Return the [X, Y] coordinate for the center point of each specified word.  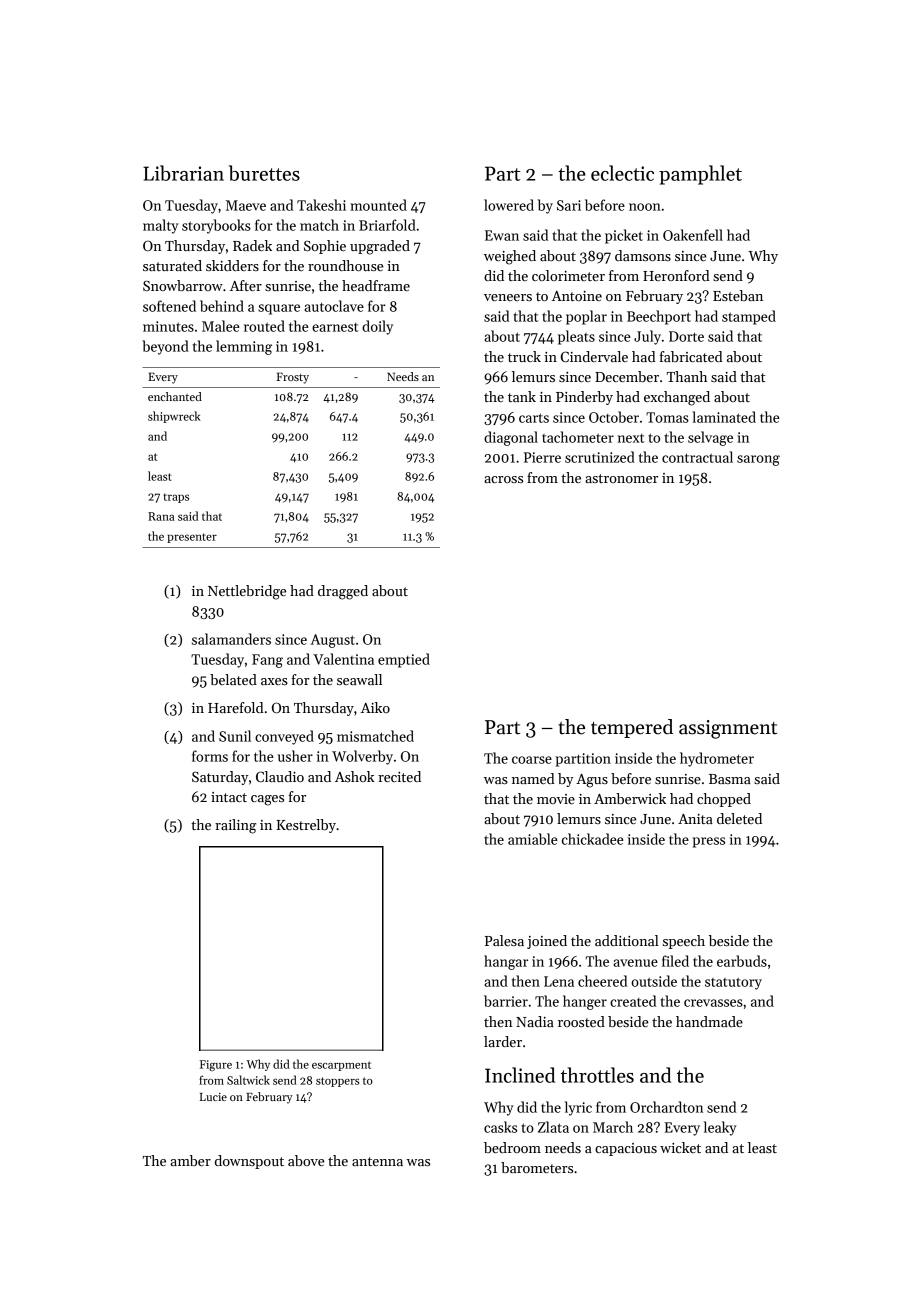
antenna [377, 1161]
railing [235, 826]
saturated [172, 265]
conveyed [284, 737]
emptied [404, 660]
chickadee [593, 839]
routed [264, 326]
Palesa [504, 940]
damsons [643, 255]
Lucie [213, 1097]
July [647, 337]
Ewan [502, 235]
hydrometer [717, 759]
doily [377, 327]
